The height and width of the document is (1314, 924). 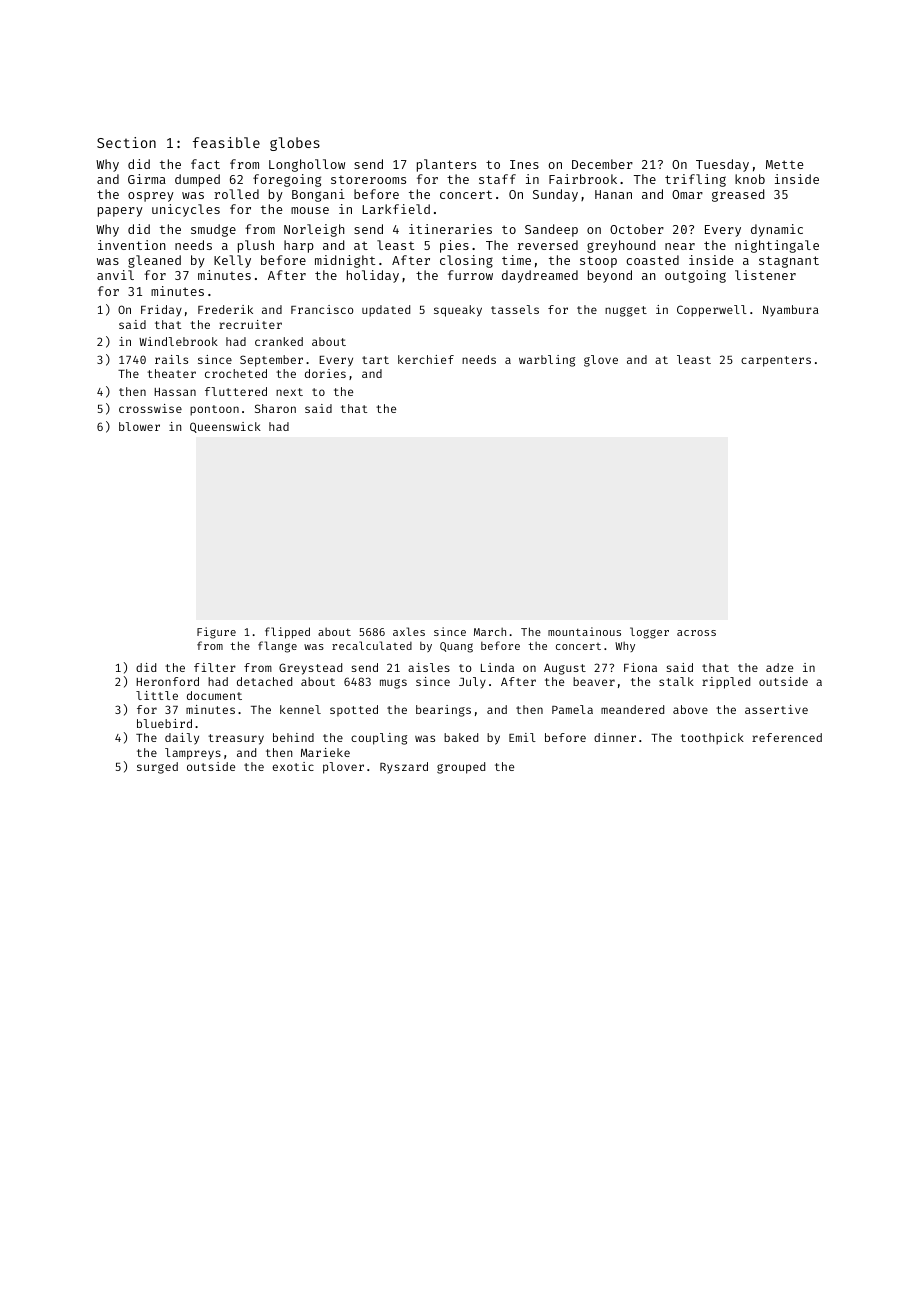 I want to click on December, so click(x=602, y=164).
